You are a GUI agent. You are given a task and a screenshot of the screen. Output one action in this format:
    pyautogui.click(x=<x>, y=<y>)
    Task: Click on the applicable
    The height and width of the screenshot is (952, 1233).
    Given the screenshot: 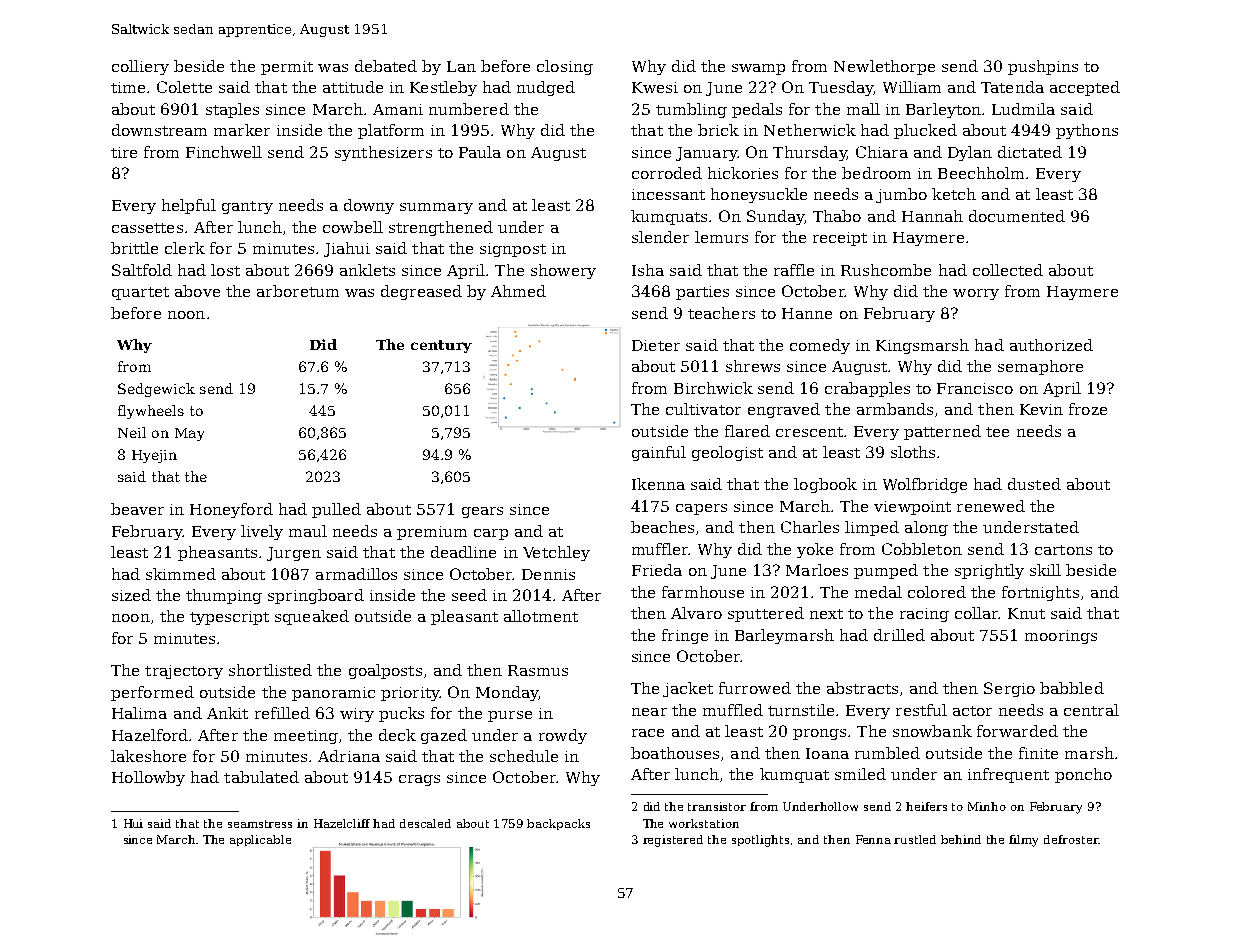 What is the action you would take?
    pyautogui.click(x=260, y=840)
